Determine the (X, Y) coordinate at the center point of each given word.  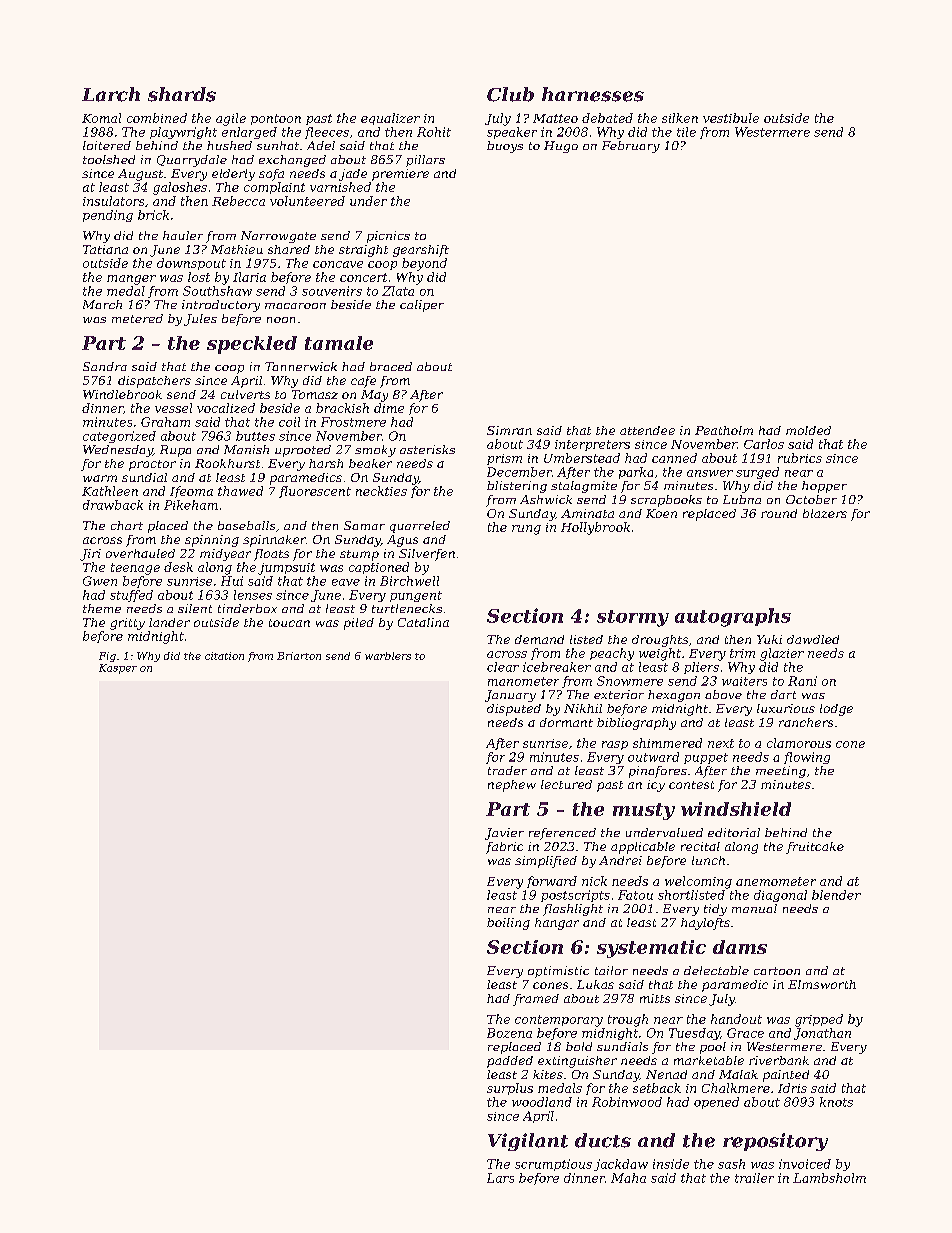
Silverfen (427, 555)
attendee (647, 430)
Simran (509, 430)
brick (153, 215)
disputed (514, 710)
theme (102, 608)
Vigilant (528, 1142)
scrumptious (553, 1165)
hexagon (674, 696)
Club (510, 94)
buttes (255, 436)
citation (224, 656)
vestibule (731, 118)
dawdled (813, 639)
